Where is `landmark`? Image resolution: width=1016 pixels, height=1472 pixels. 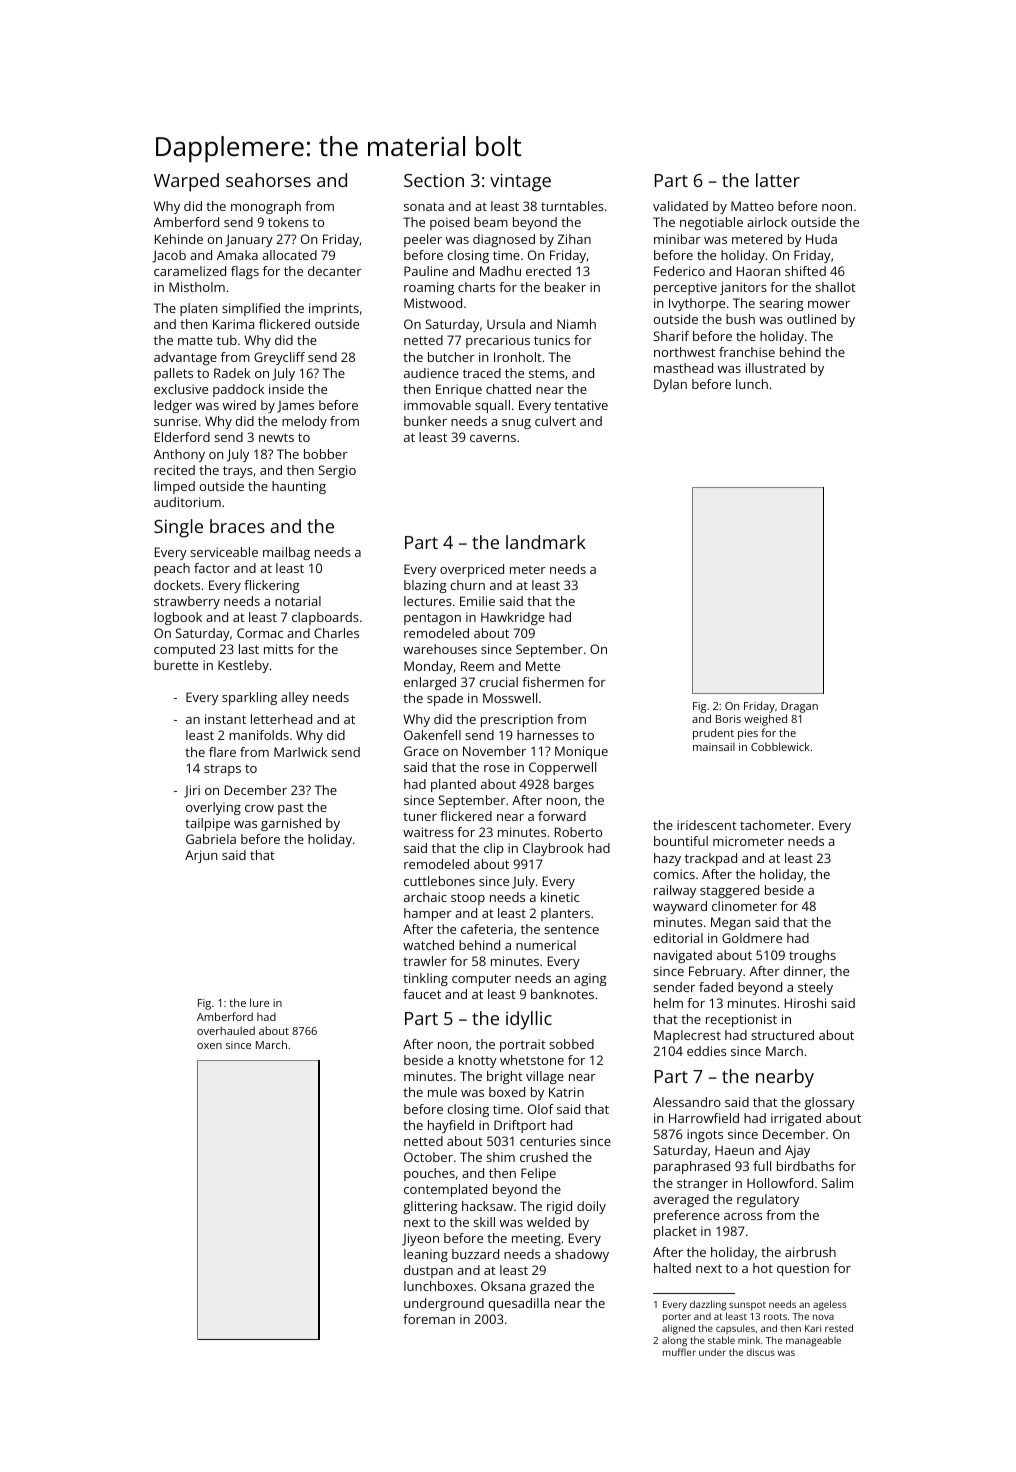
landmark is located at coordinates (546, 542).
